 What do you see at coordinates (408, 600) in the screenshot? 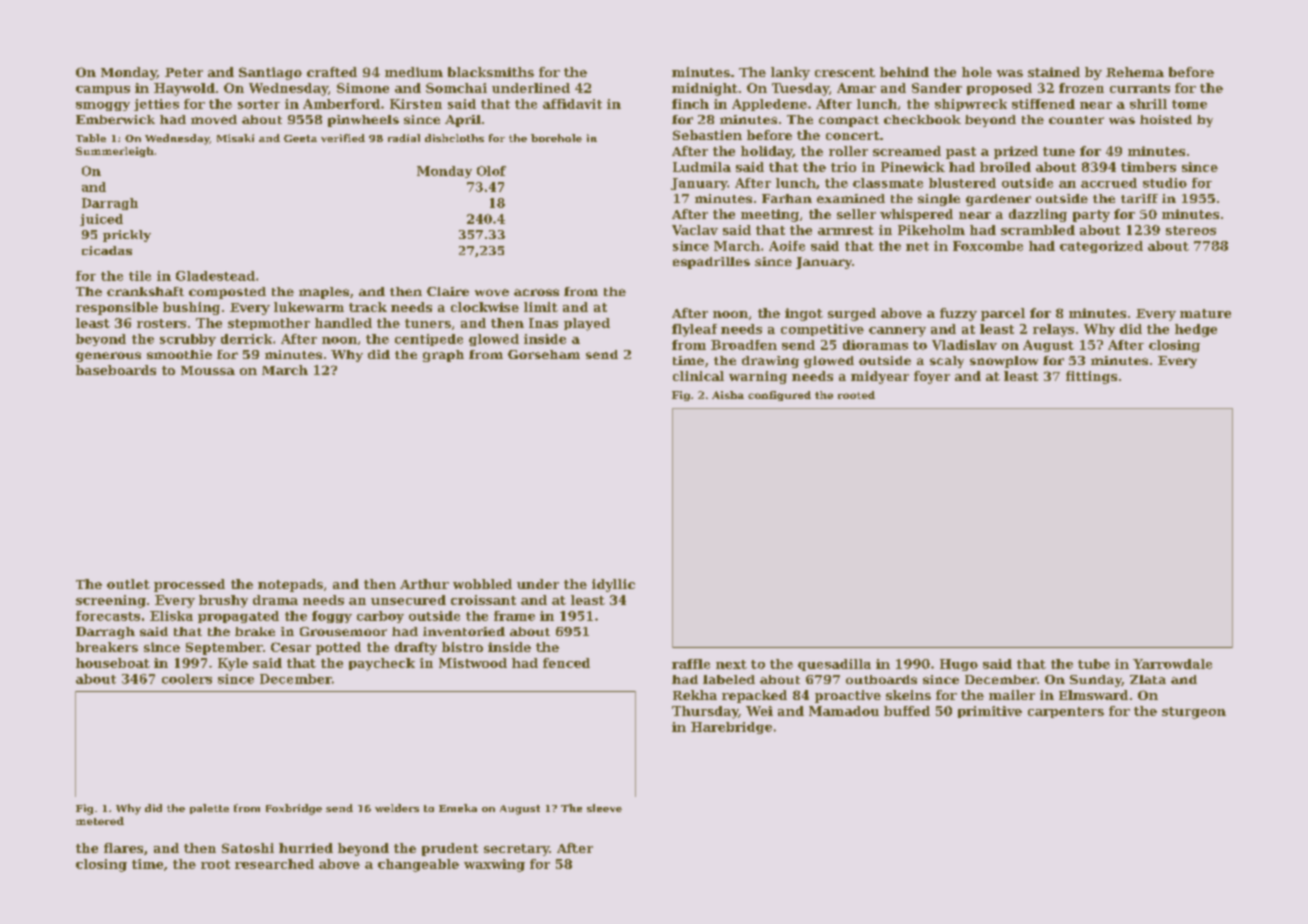
I see `unsecured` at bounding box center [408, 600].
